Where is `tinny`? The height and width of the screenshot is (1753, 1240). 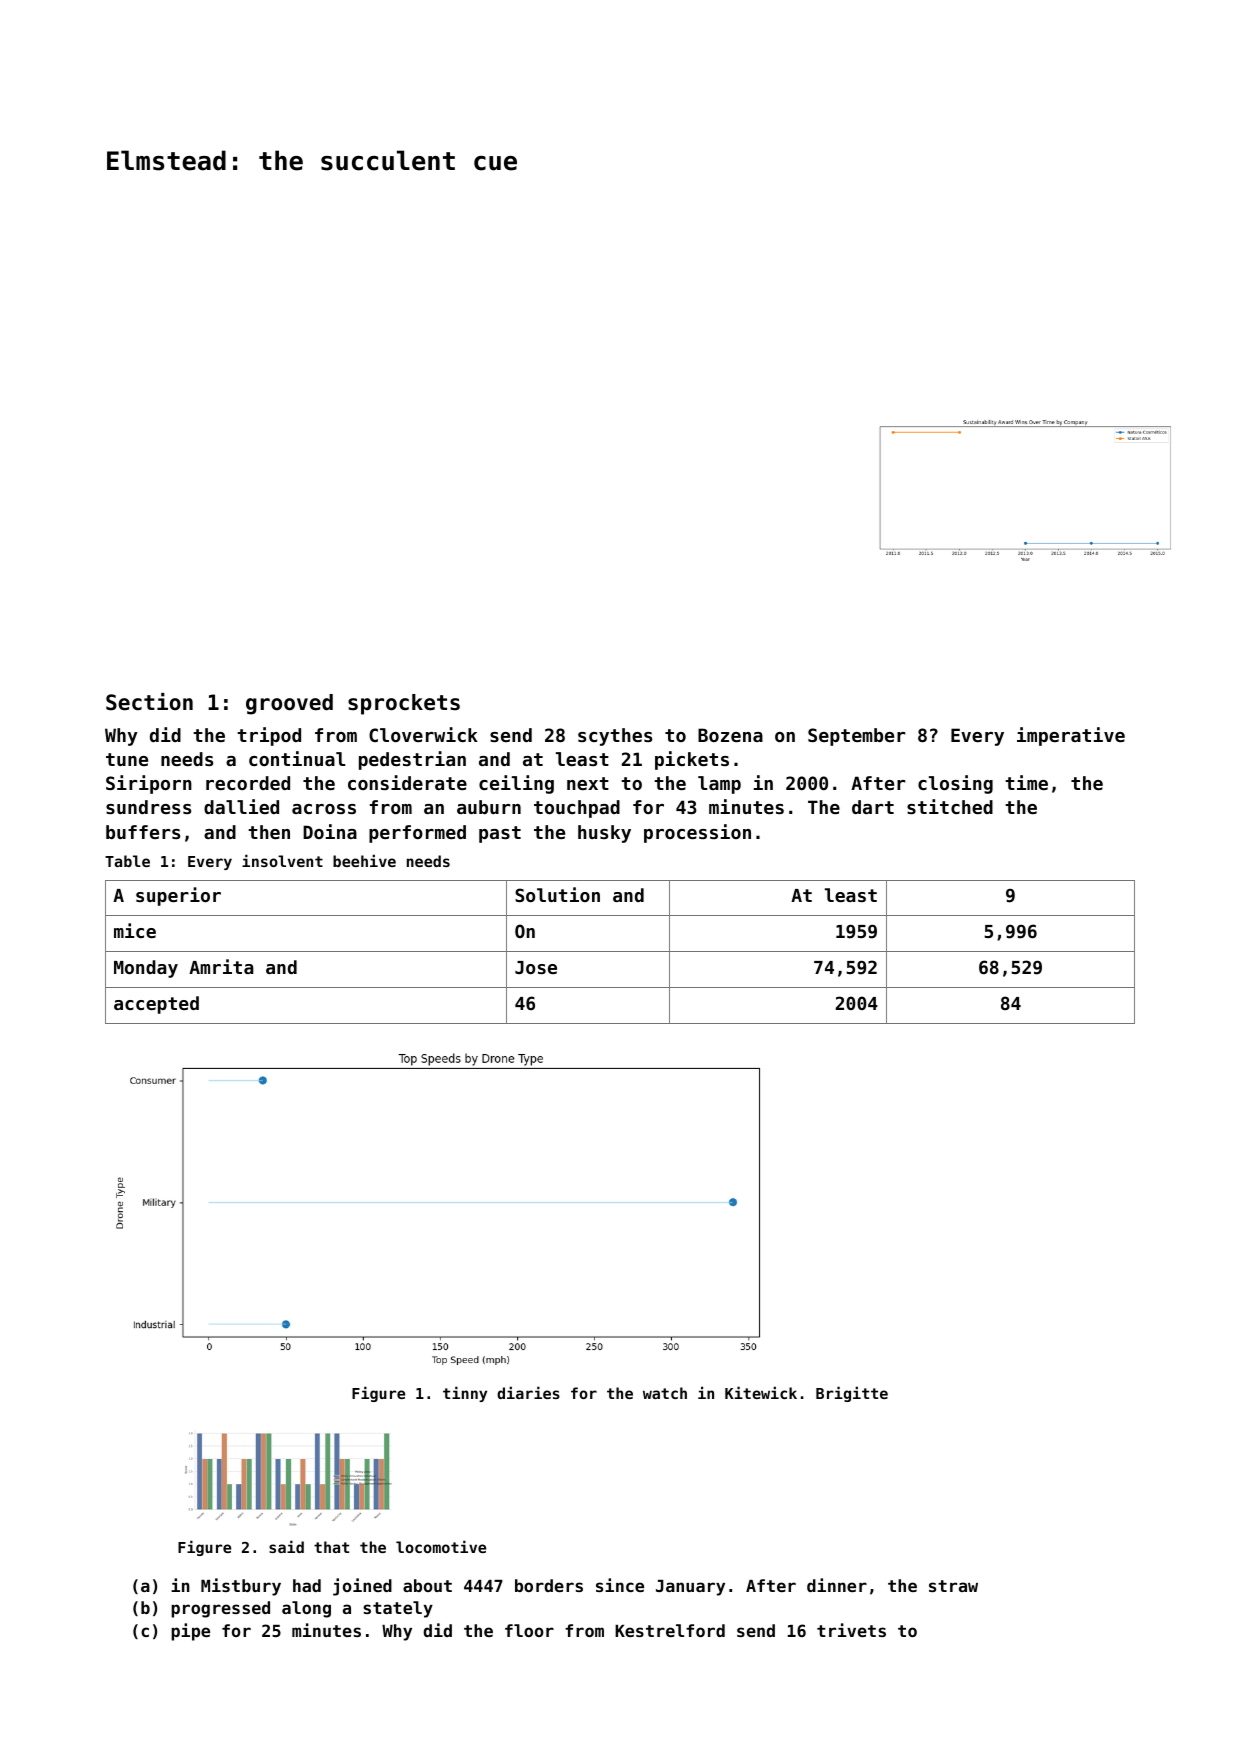 tinny is located at coordinates (465, 1394).
